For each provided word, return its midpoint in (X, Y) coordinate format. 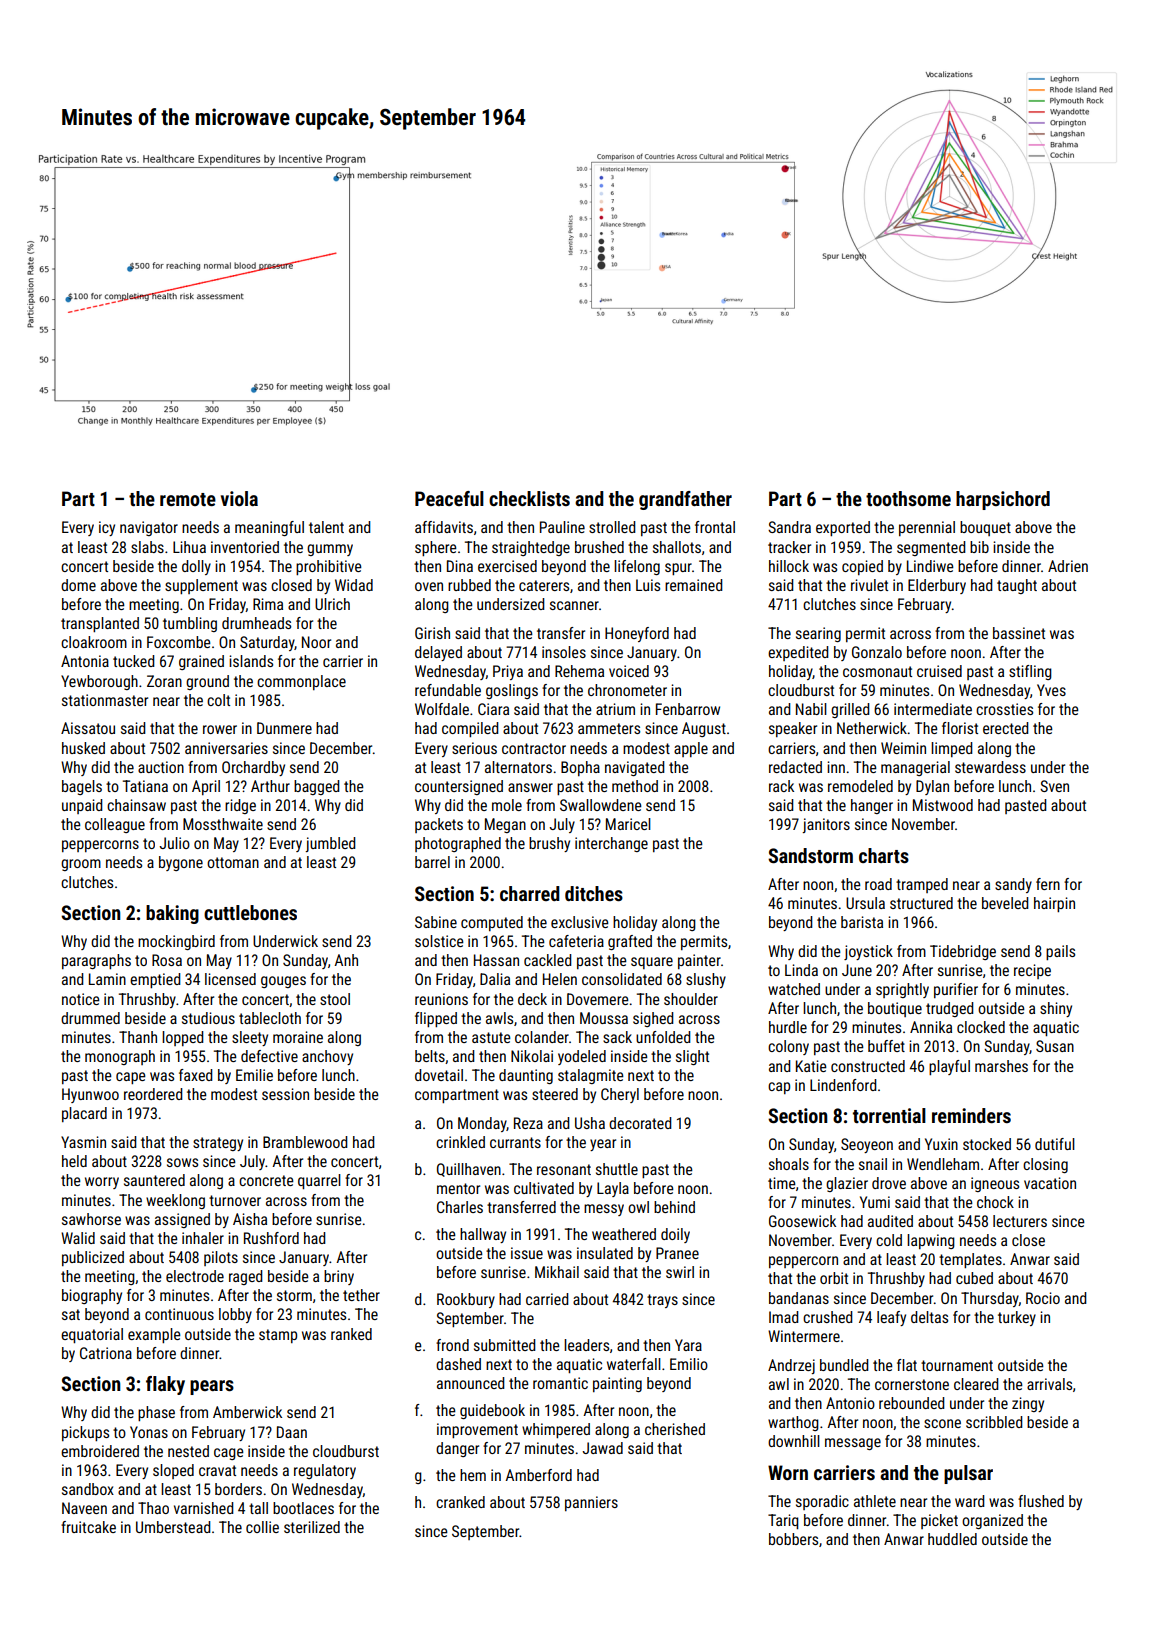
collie (262, 1527)
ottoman (233, 862)
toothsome (908, 498)
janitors (826, 825)
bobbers (793, 1539)
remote (188, 499)
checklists (529, 498)
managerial (915, 768)
